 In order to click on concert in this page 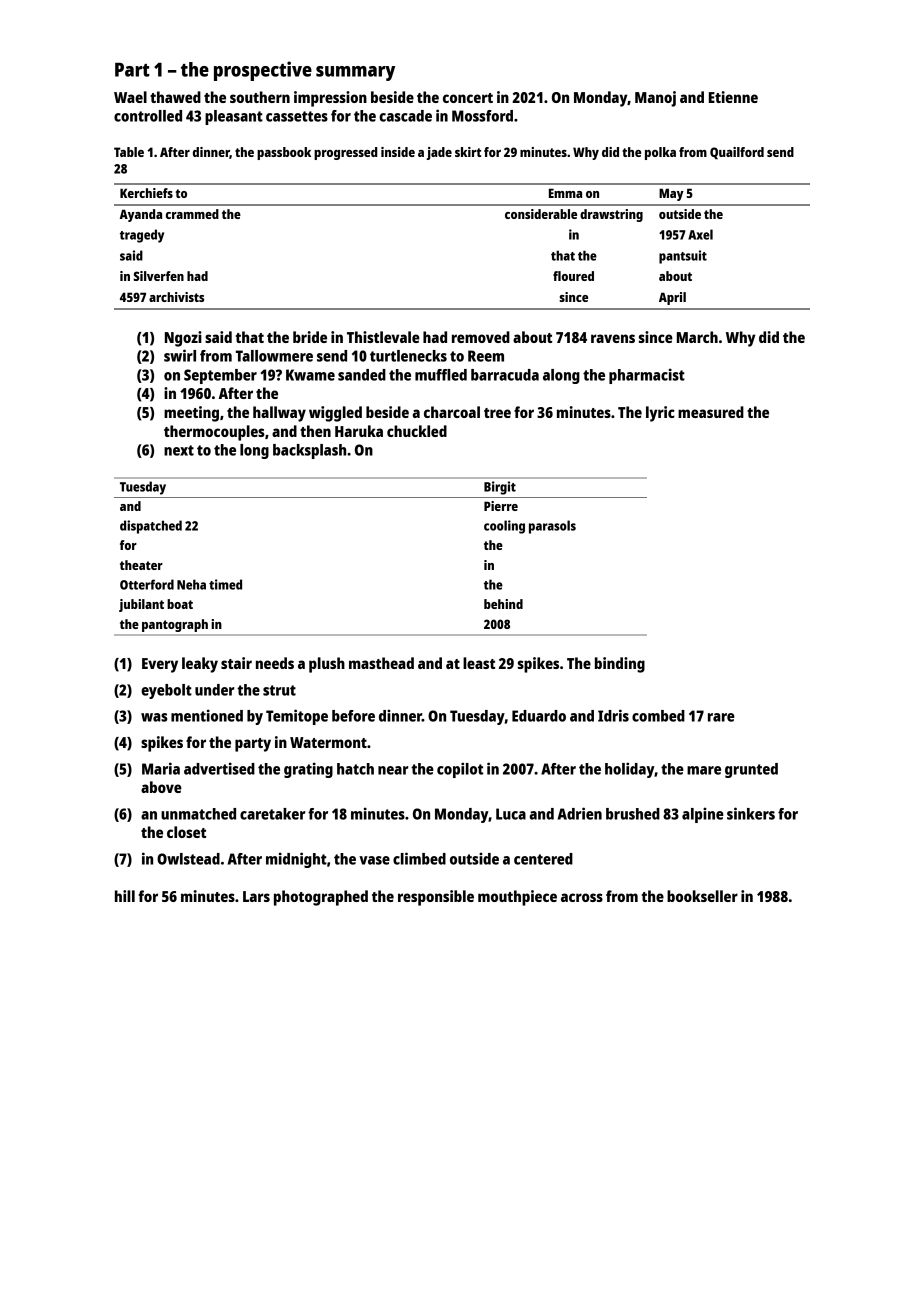, I will do `click(468, 98)`.
